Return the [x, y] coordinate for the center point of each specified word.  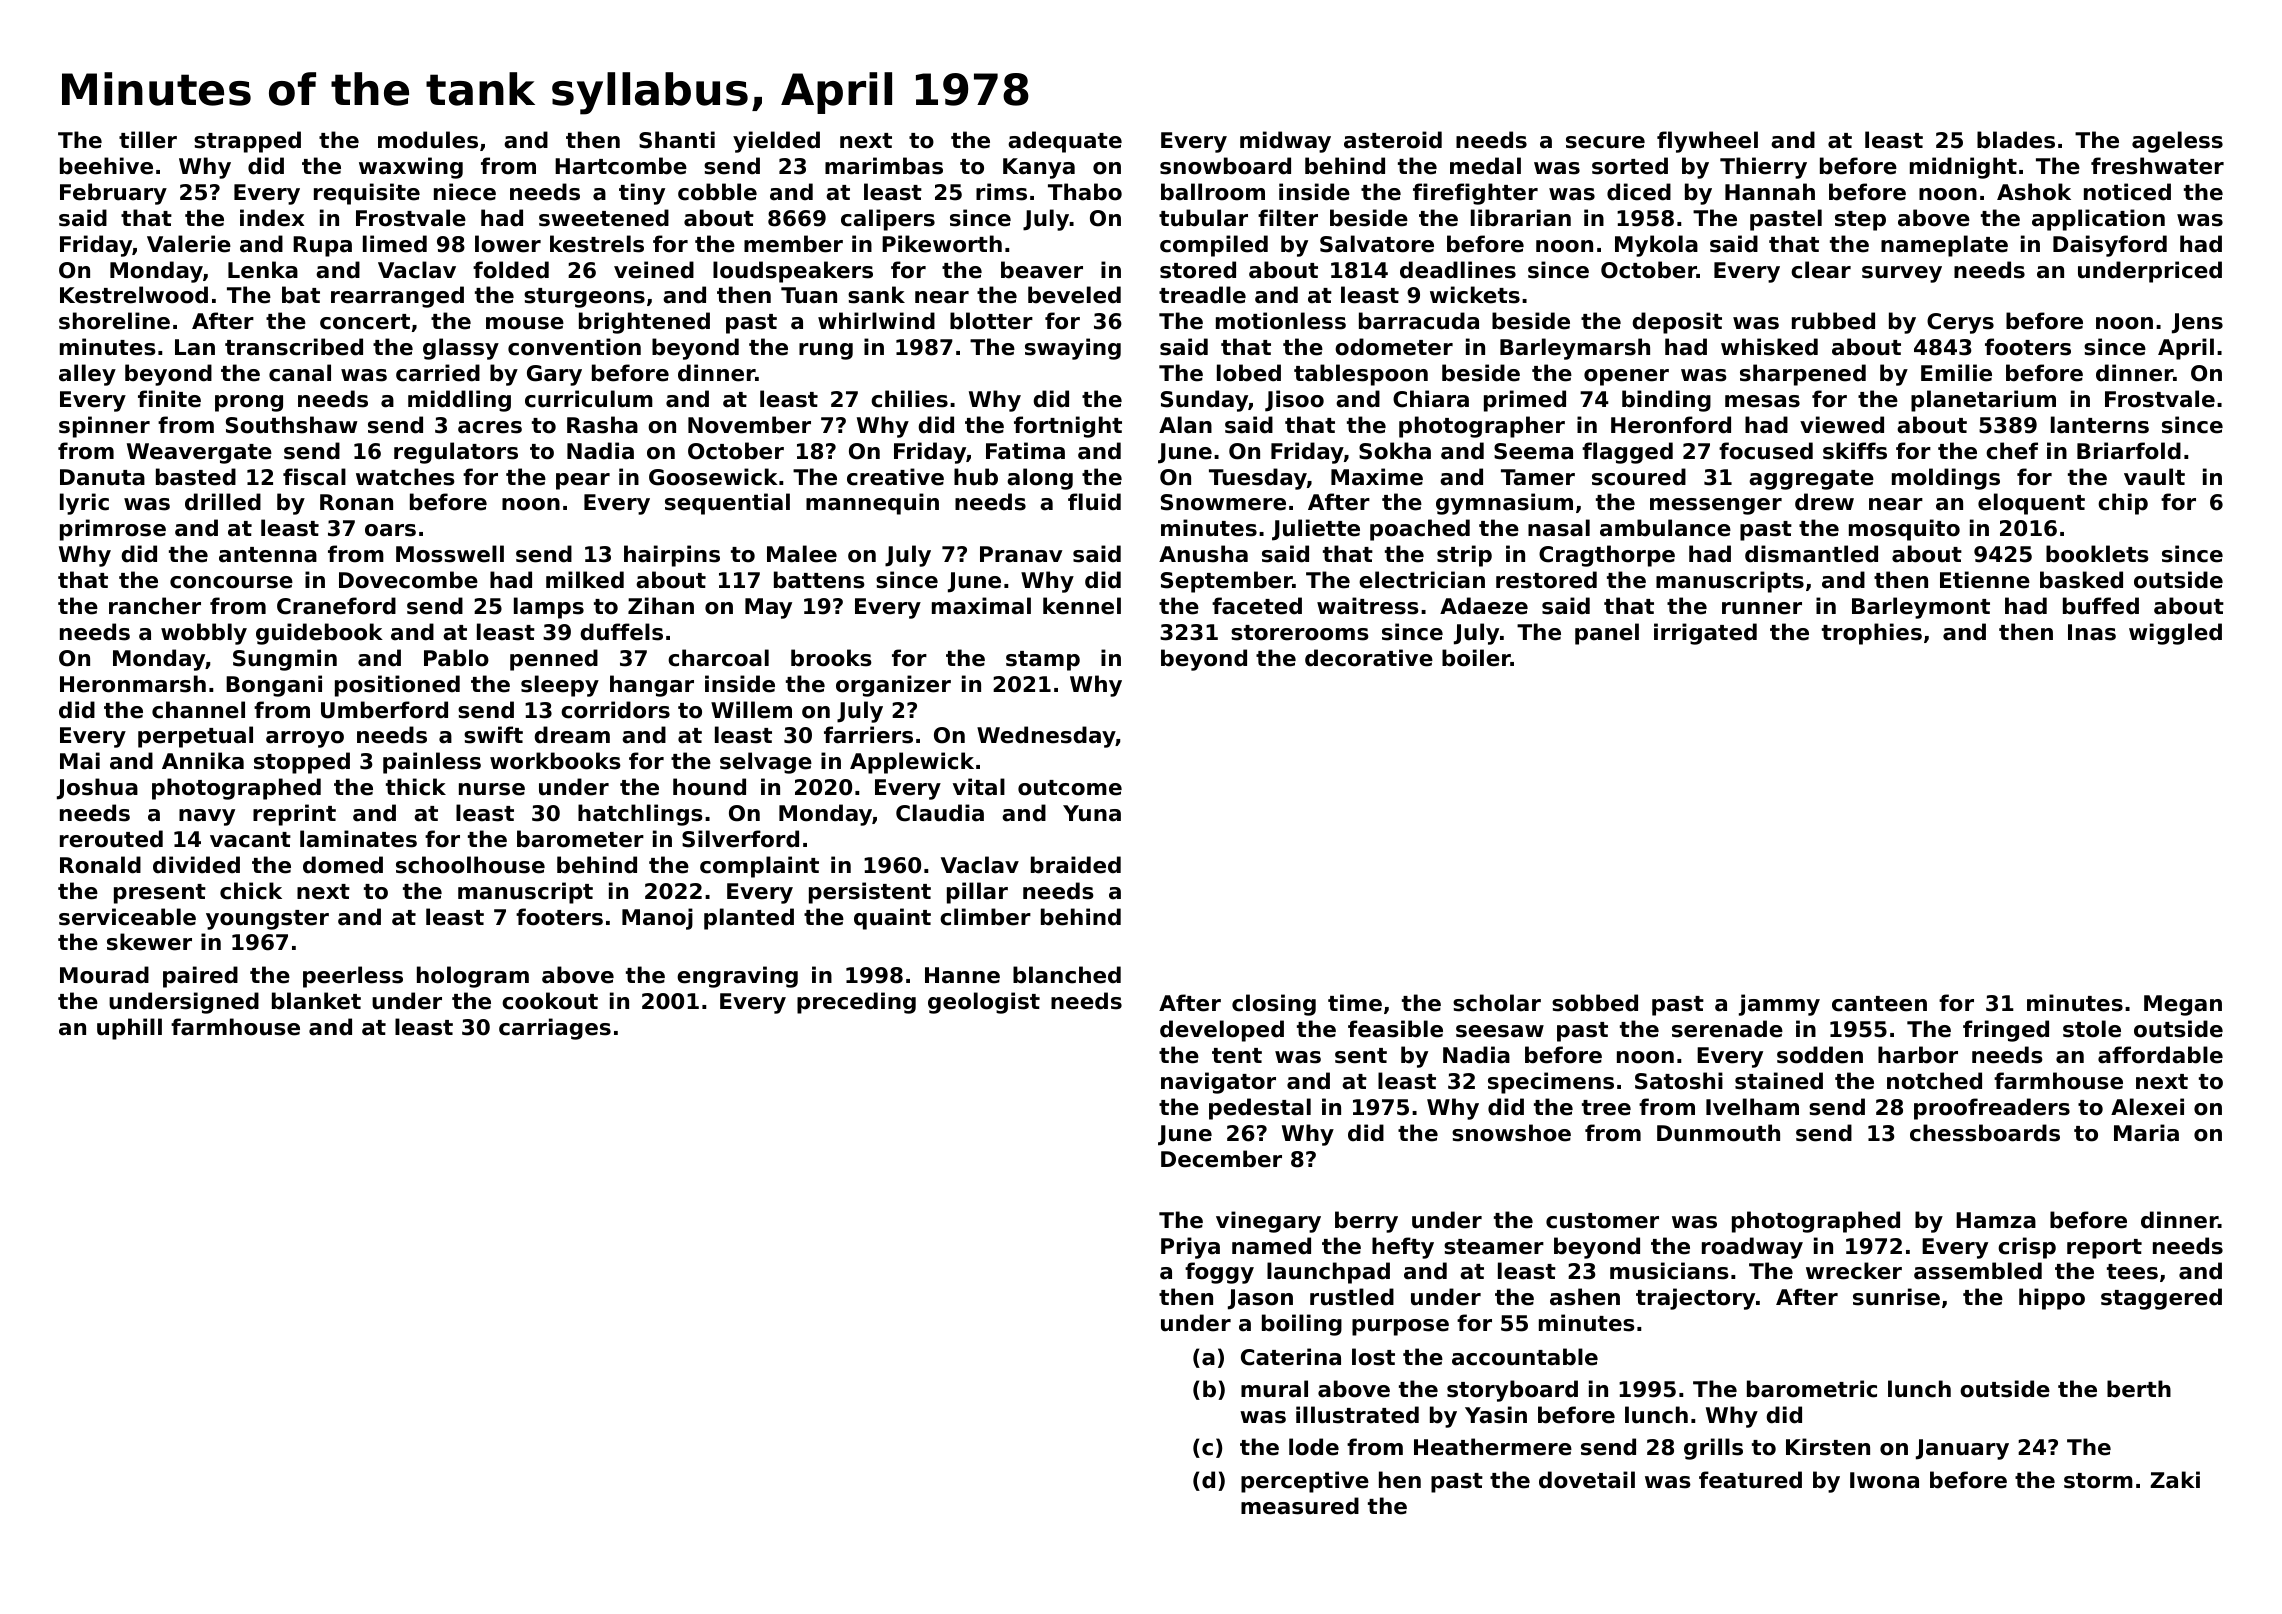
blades [2016, 140]
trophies [1872, 634]
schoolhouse [470, 865]
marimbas [884, 166]
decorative [1369, 658]
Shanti [677, 140]
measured [1300, 1506]
